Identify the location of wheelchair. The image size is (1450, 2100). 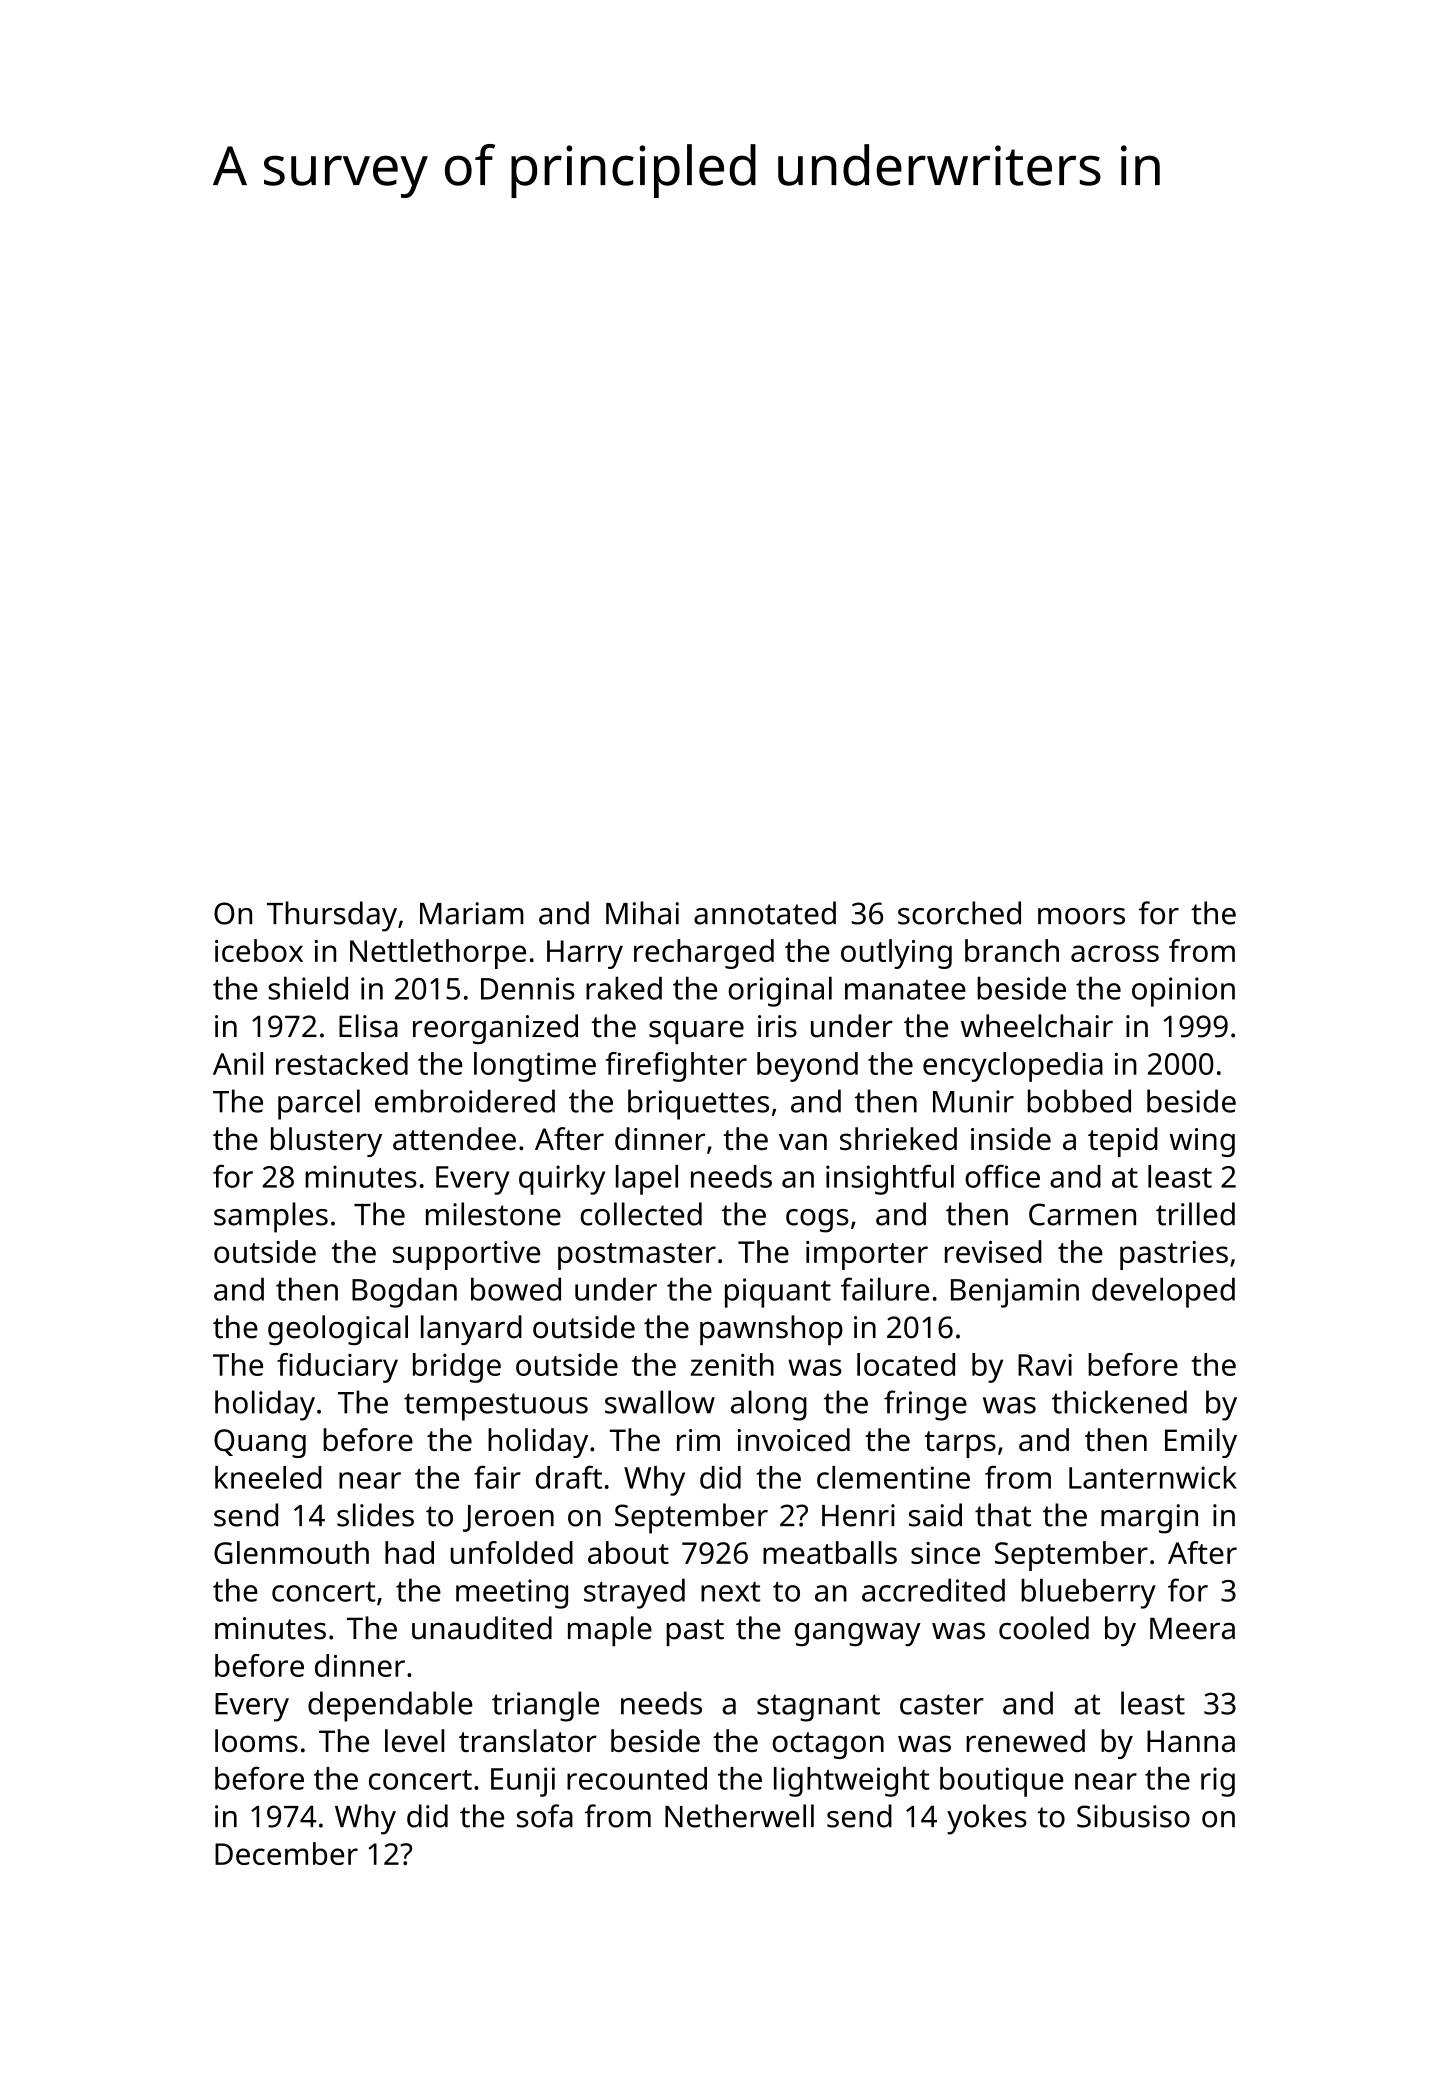
(1037, 1026).
